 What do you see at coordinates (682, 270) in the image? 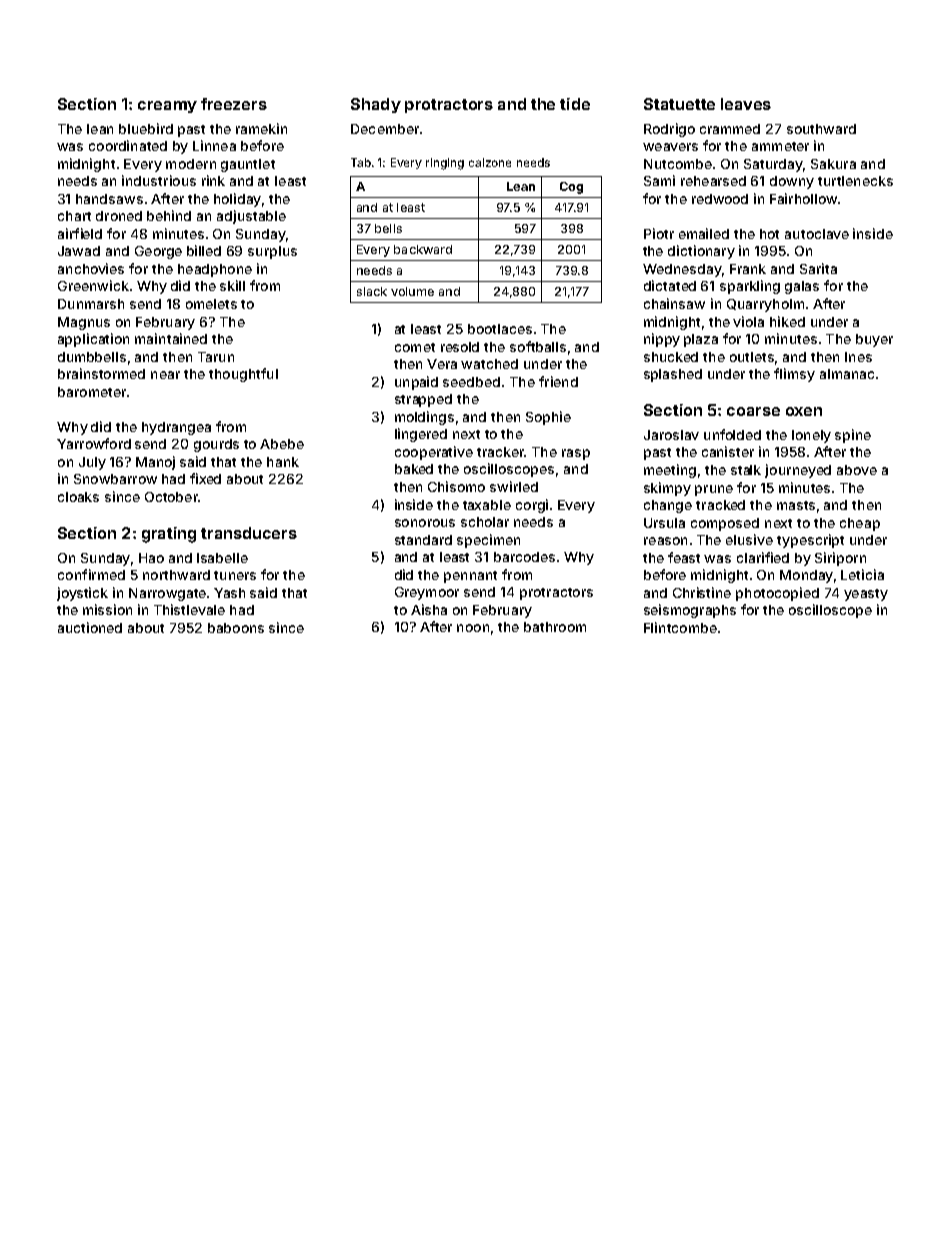
I see `Wednesday` at bounding box center [682, 270].
